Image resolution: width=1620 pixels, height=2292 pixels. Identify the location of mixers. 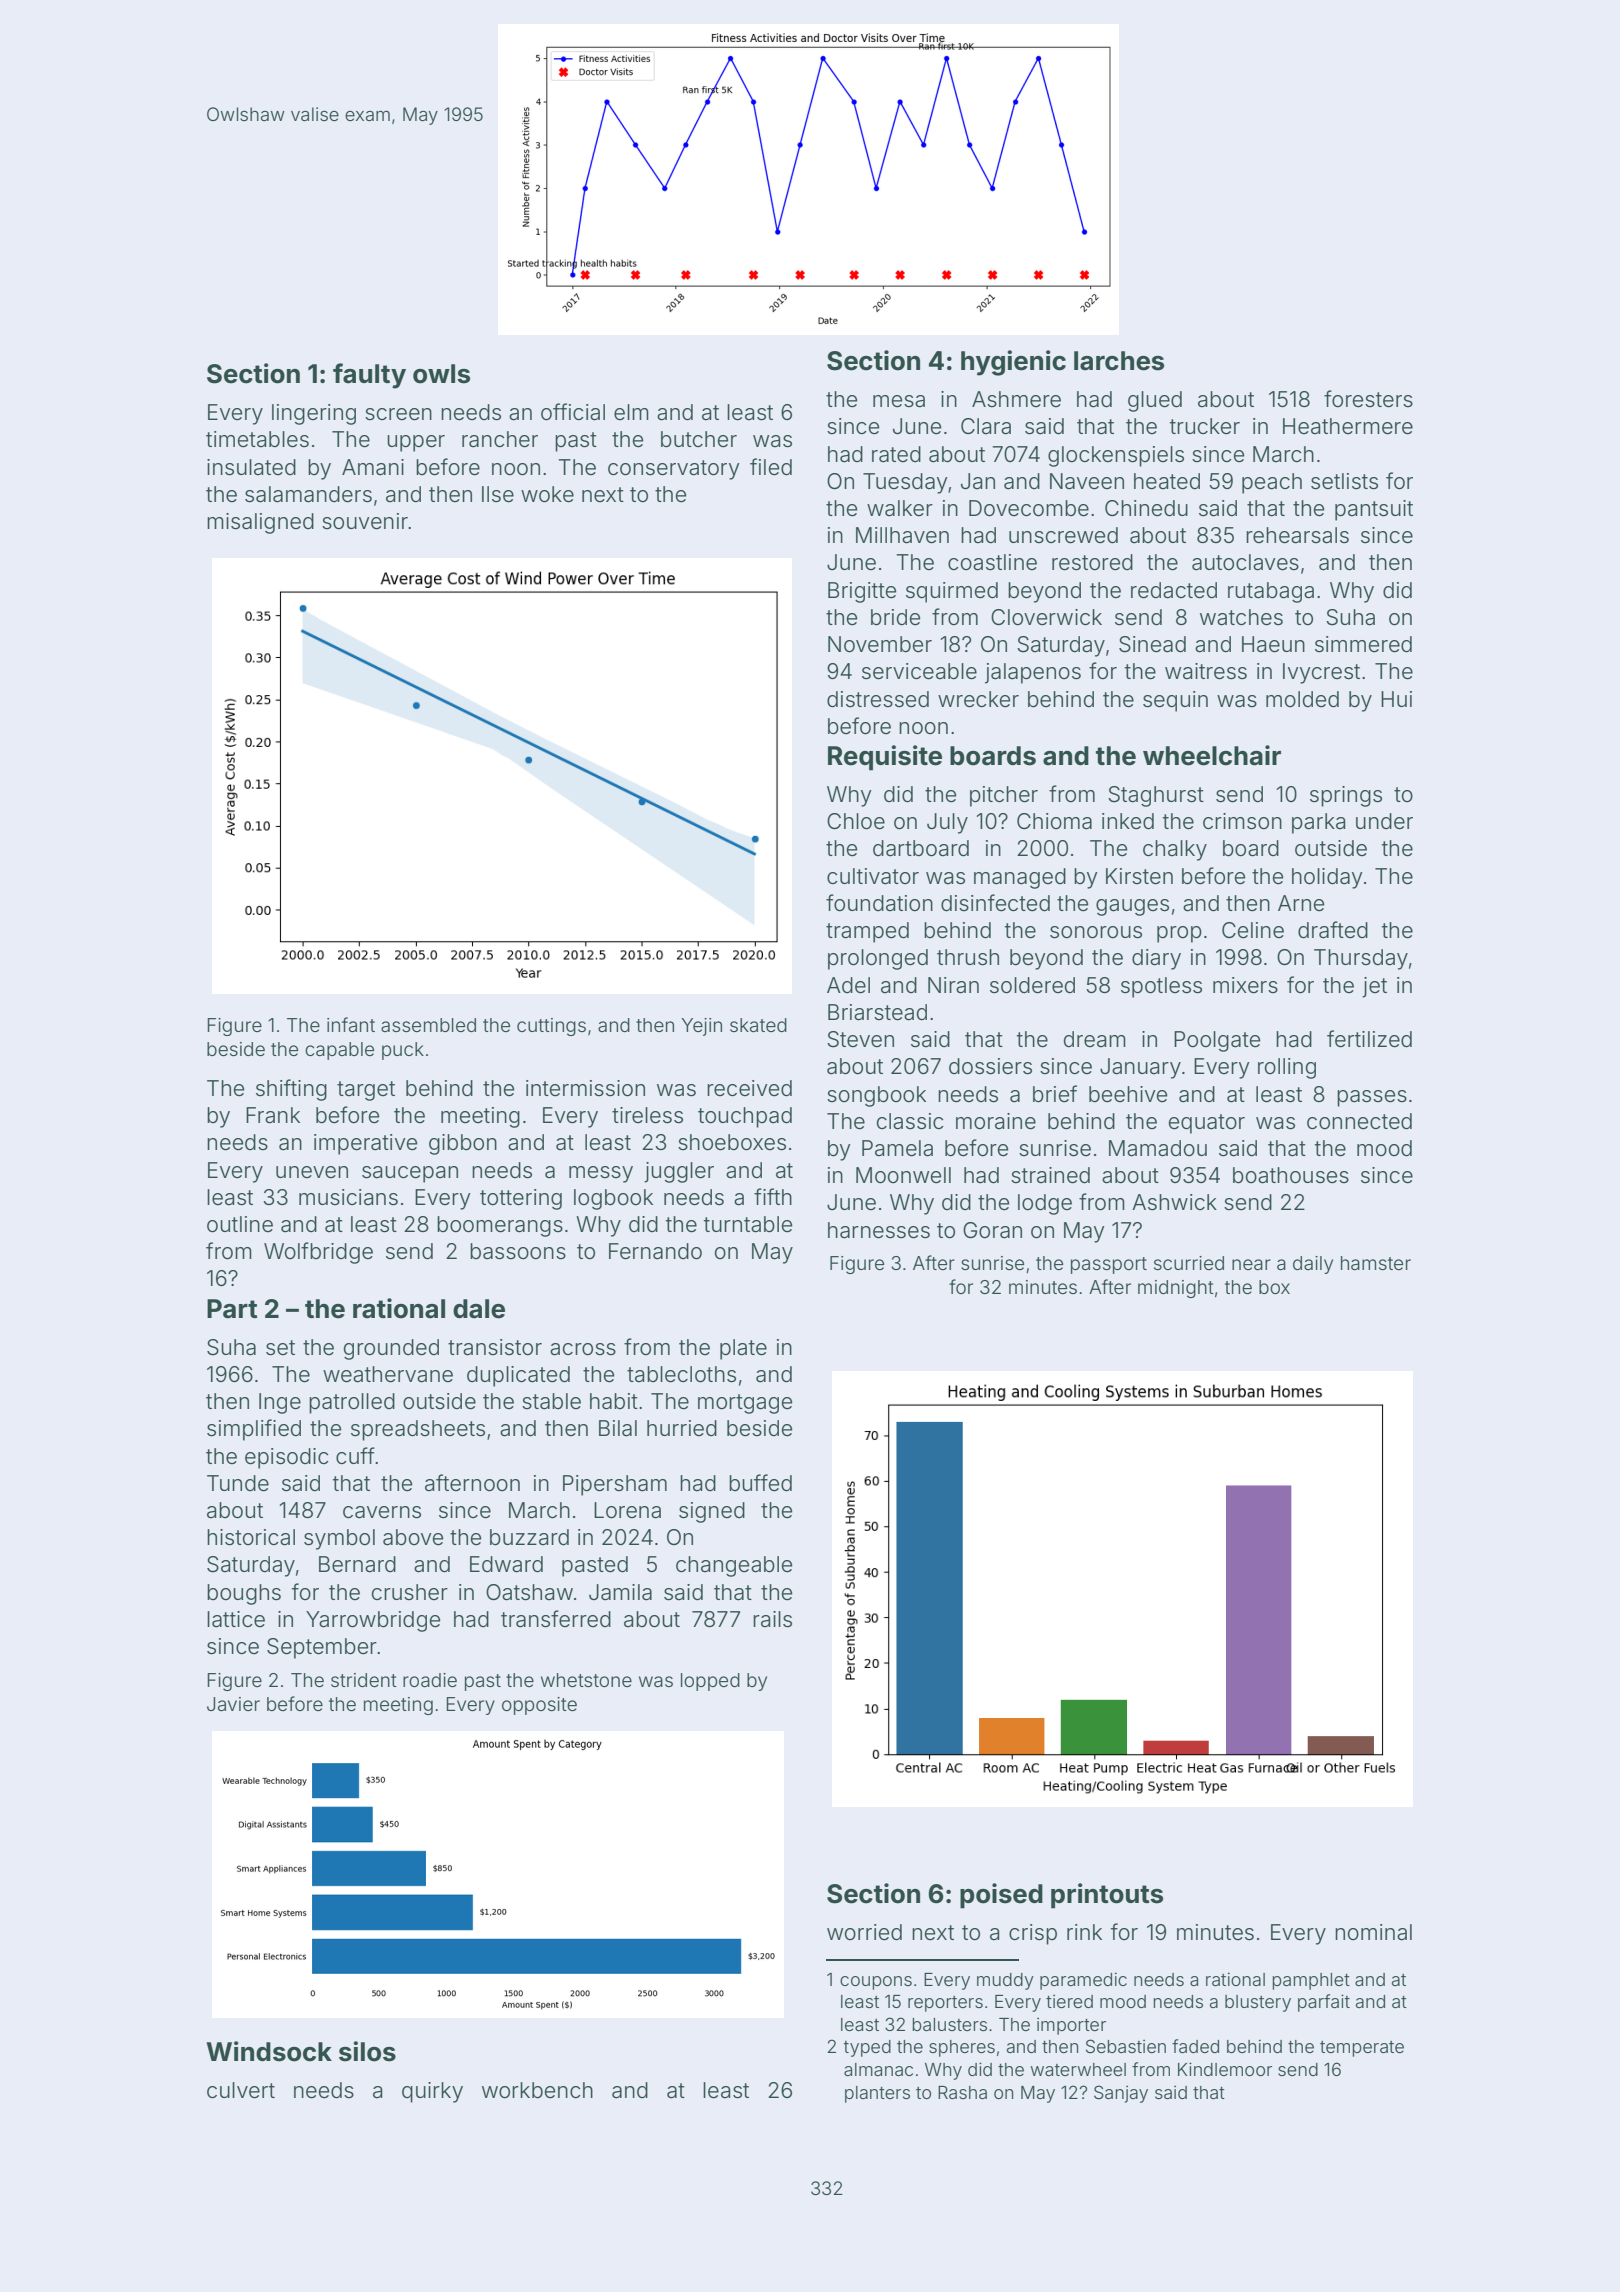
(1245, 985).
